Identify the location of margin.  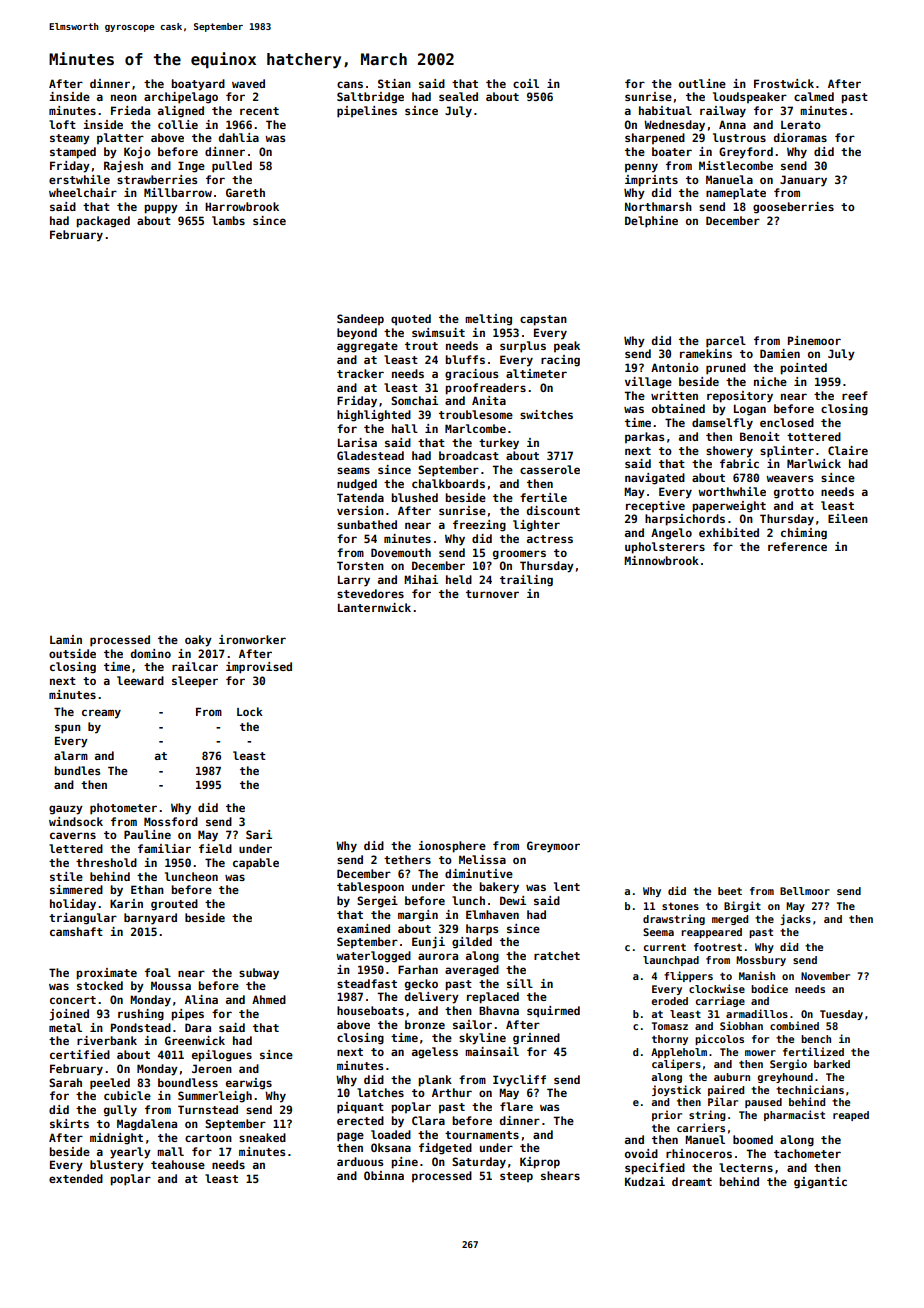
(418, 916).
